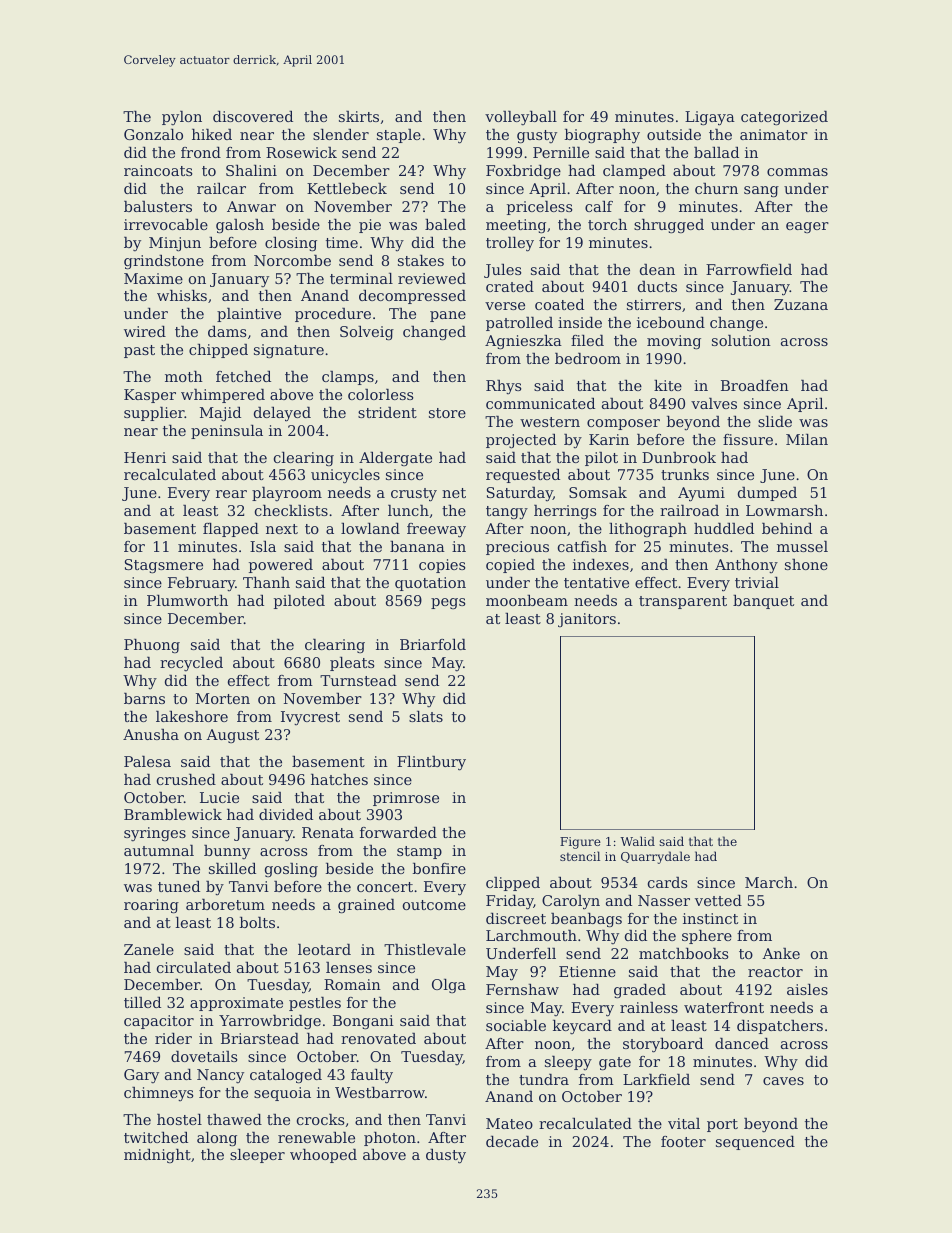  What do you see at coordinates (164, 566) in the image?
I see `Stagsmere` at bounding box center [164, 566].
